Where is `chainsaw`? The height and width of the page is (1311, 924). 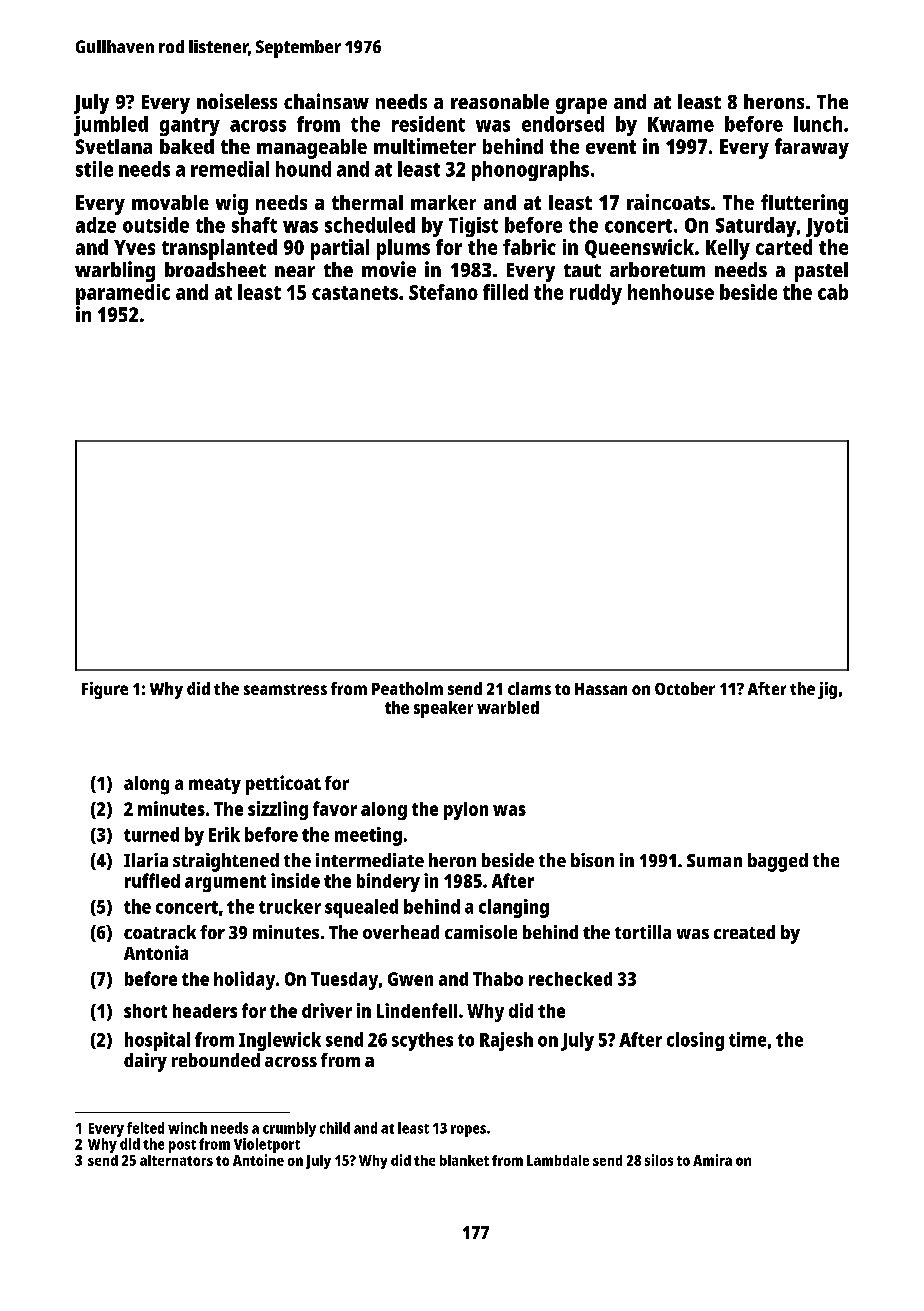
chainsaw is located at coordinates (326, 101).
